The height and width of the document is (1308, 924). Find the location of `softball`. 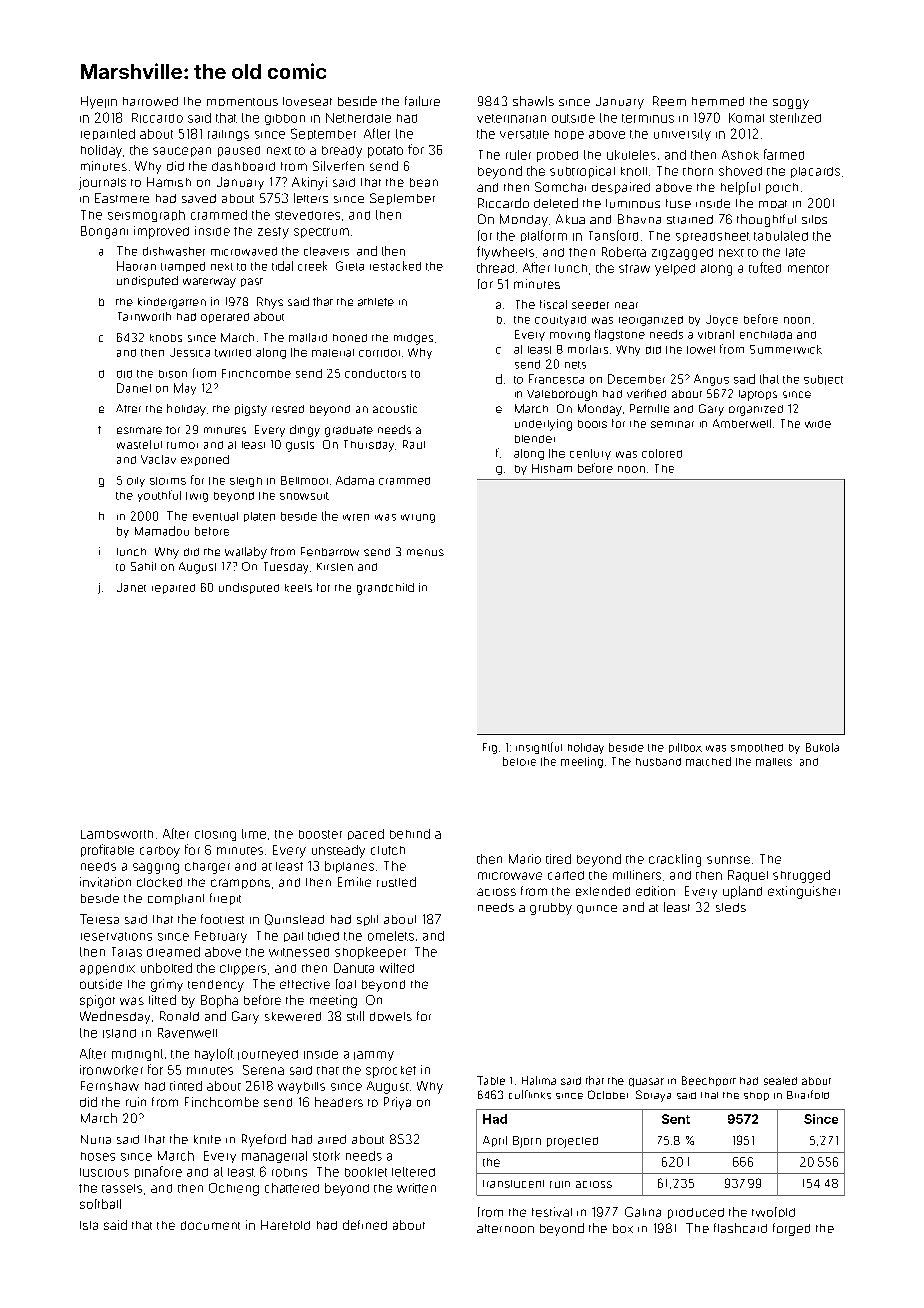

softball is located at coordinates (100, 1204).
